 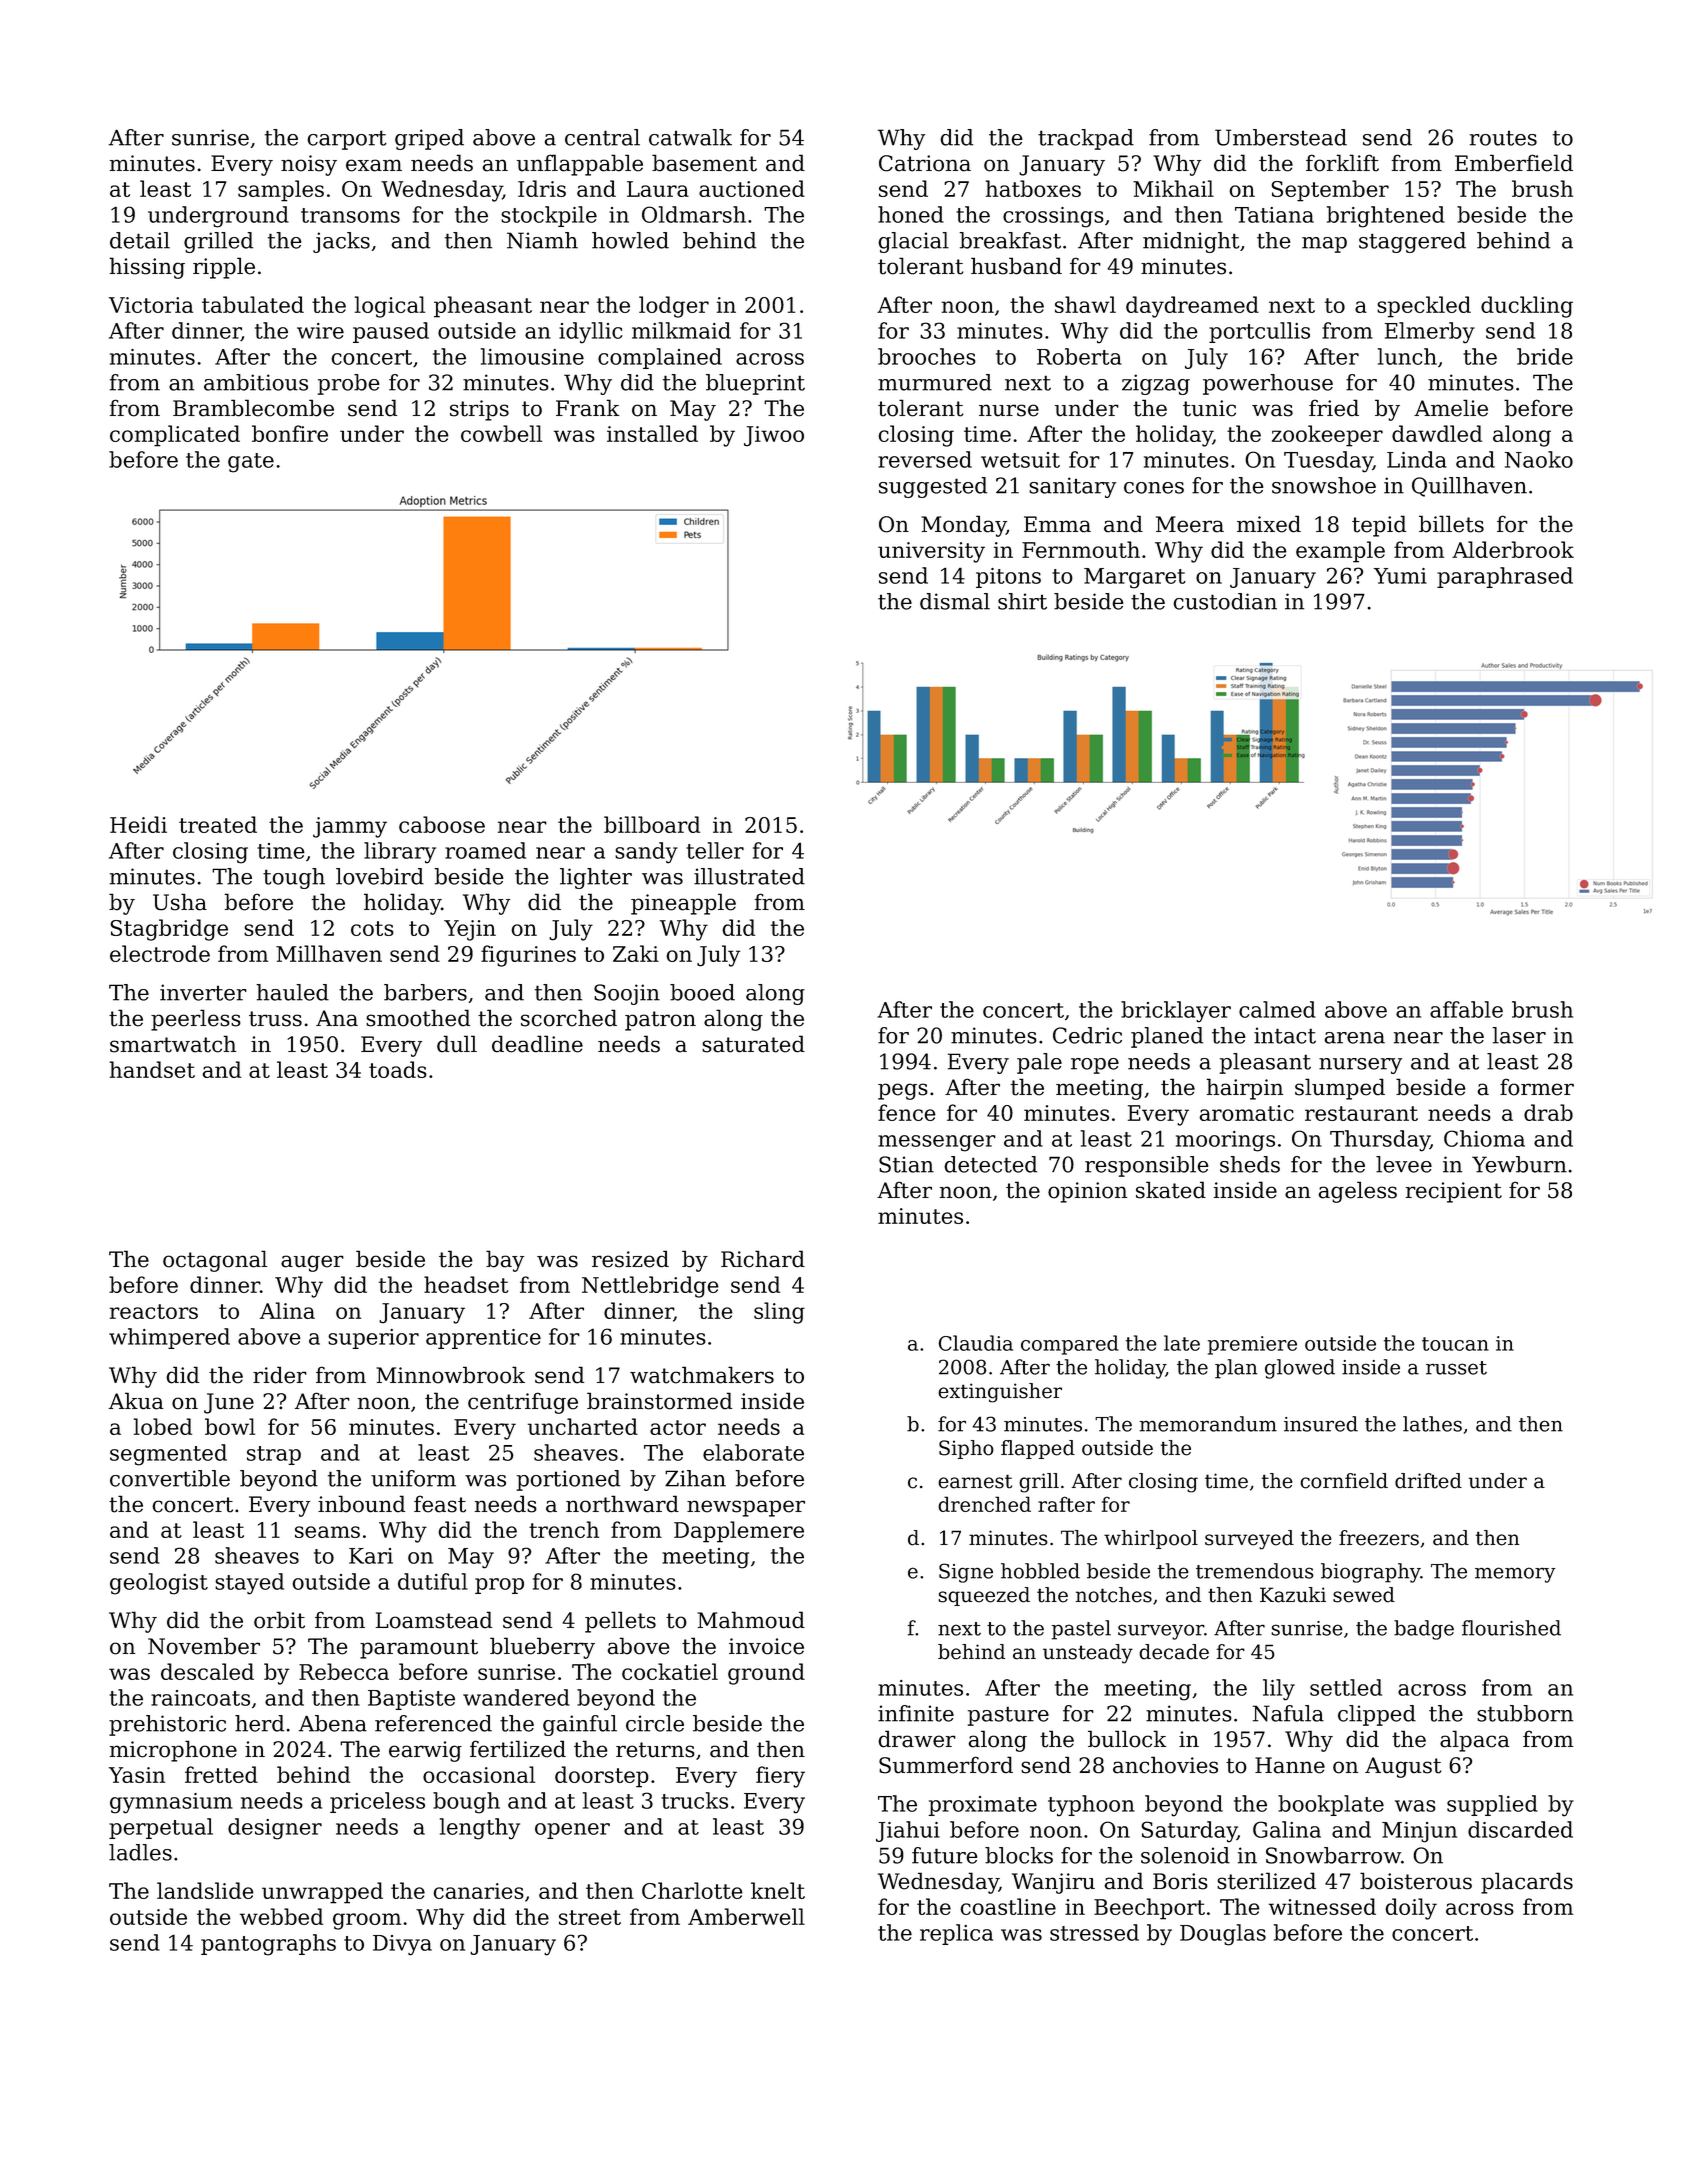 I want to click on Niamh, so click(x=542, y=240).
